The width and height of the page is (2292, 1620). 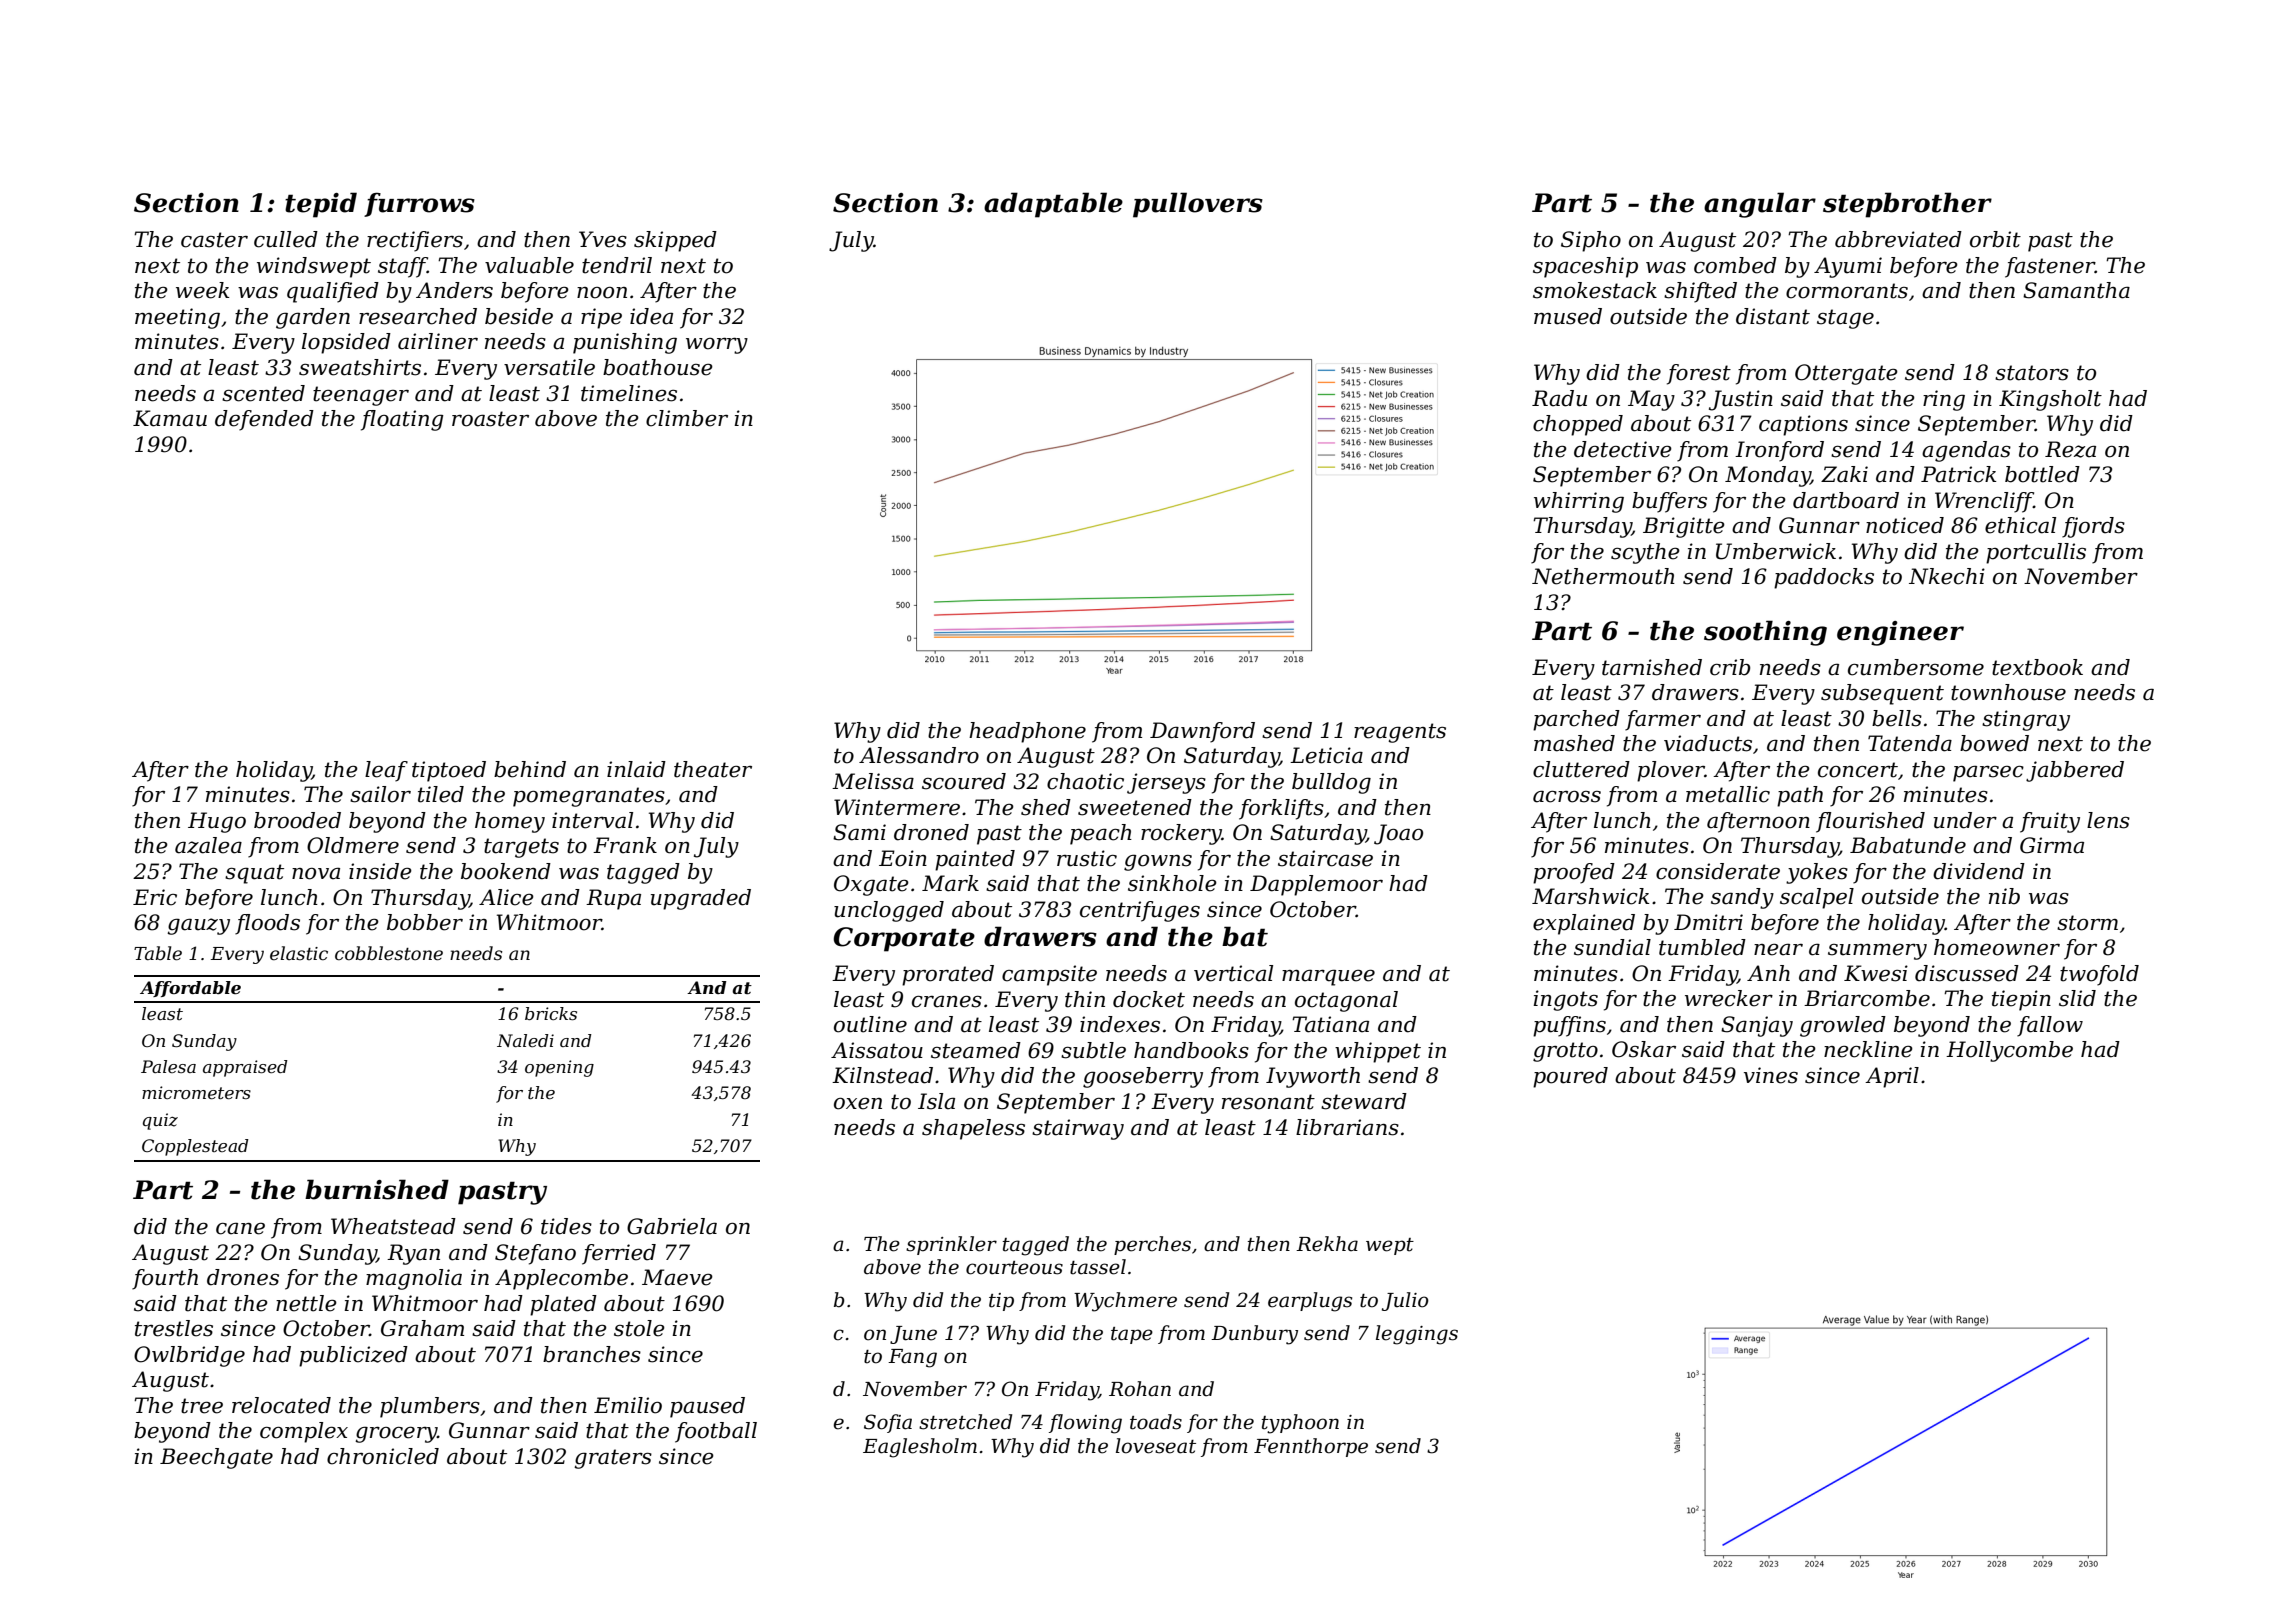 What do you see at coordinates (1191, 1050) in the page?
I see `handbooks` at bounding box center [1191, 1050].
